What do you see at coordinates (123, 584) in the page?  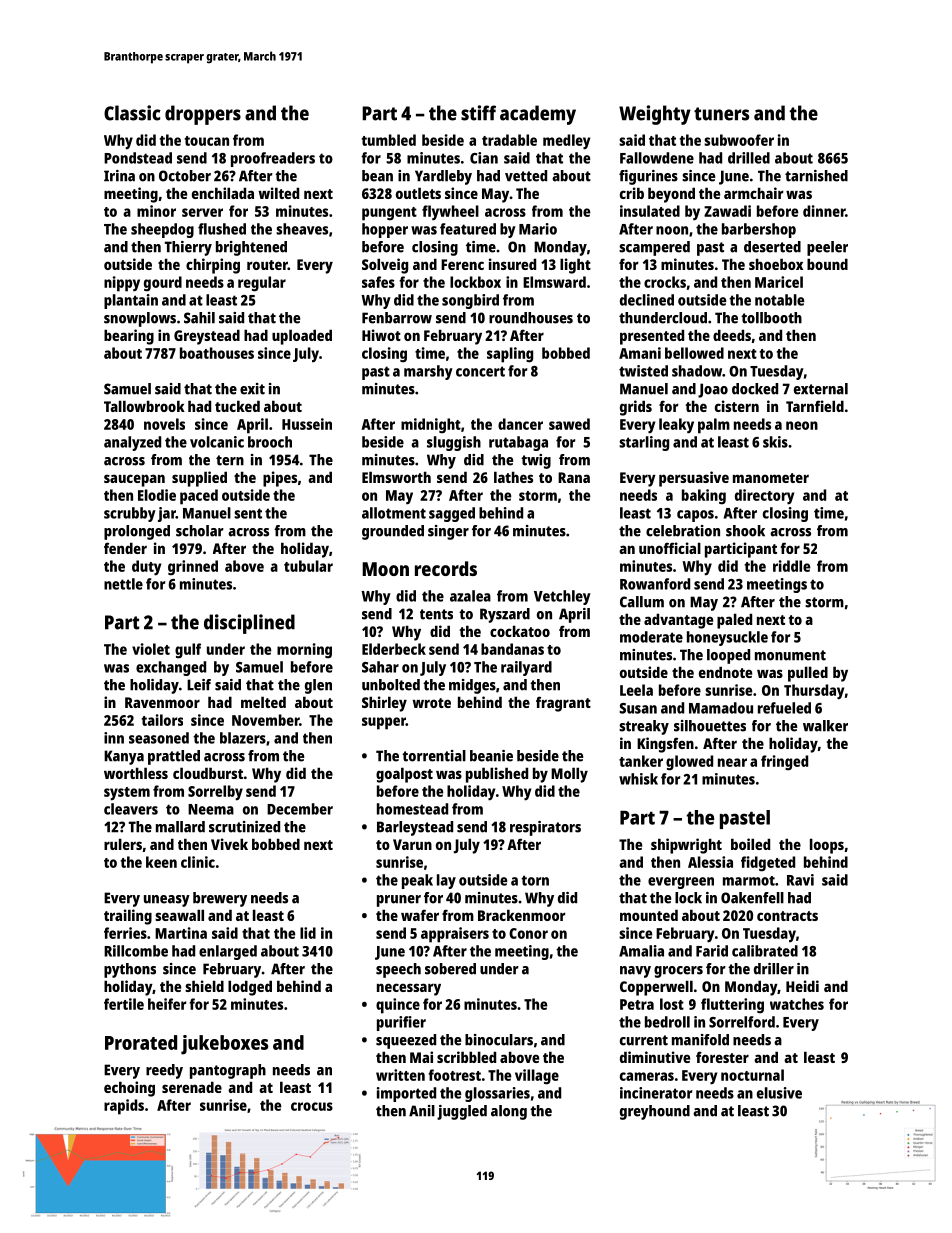 I see `nettle` at bounding box center [123, 584].
